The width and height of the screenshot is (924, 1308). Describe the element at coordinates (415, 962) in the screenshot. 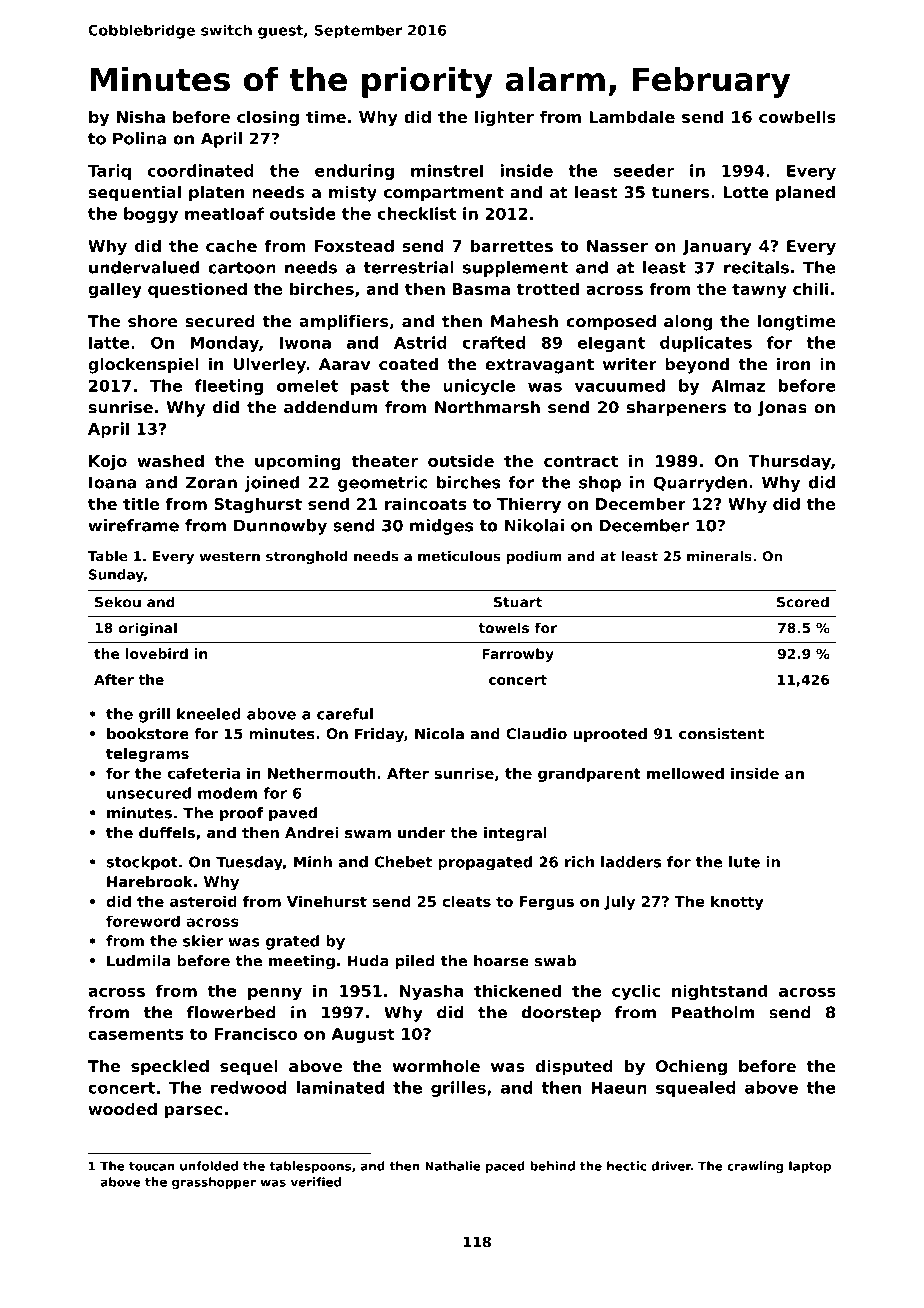

I see `piled` at that location.
